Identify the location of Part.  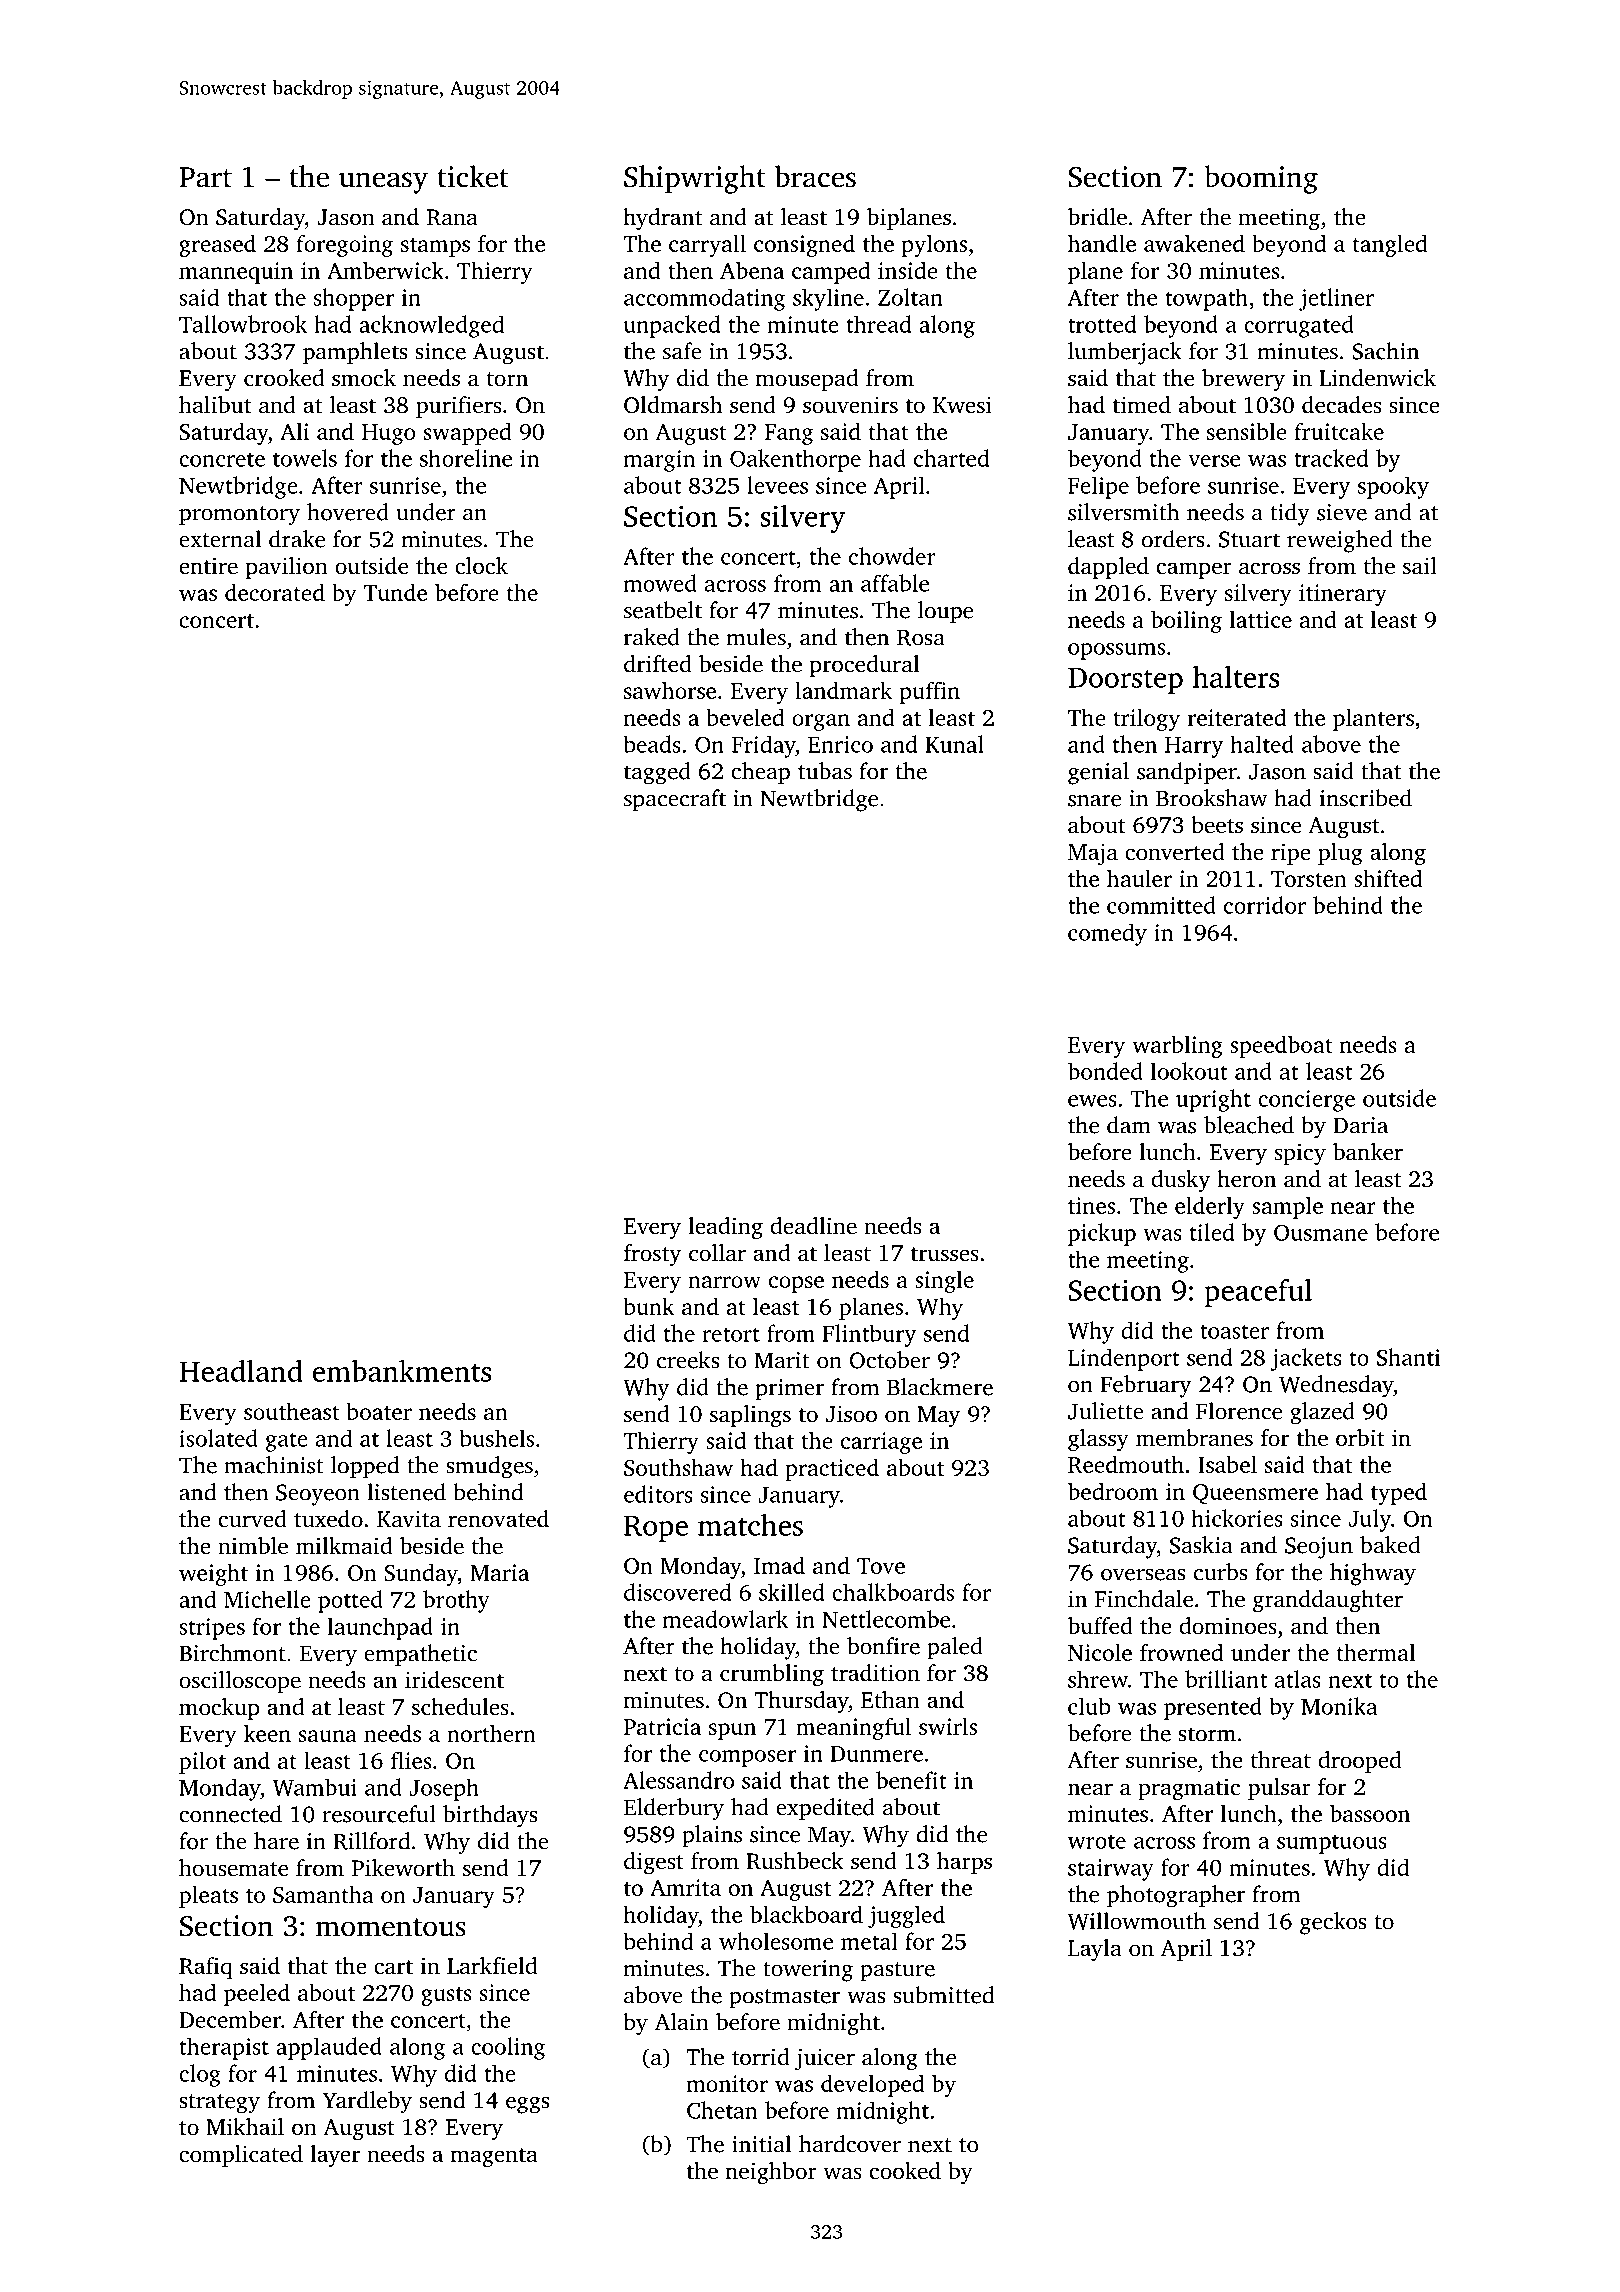
(205, 177).
